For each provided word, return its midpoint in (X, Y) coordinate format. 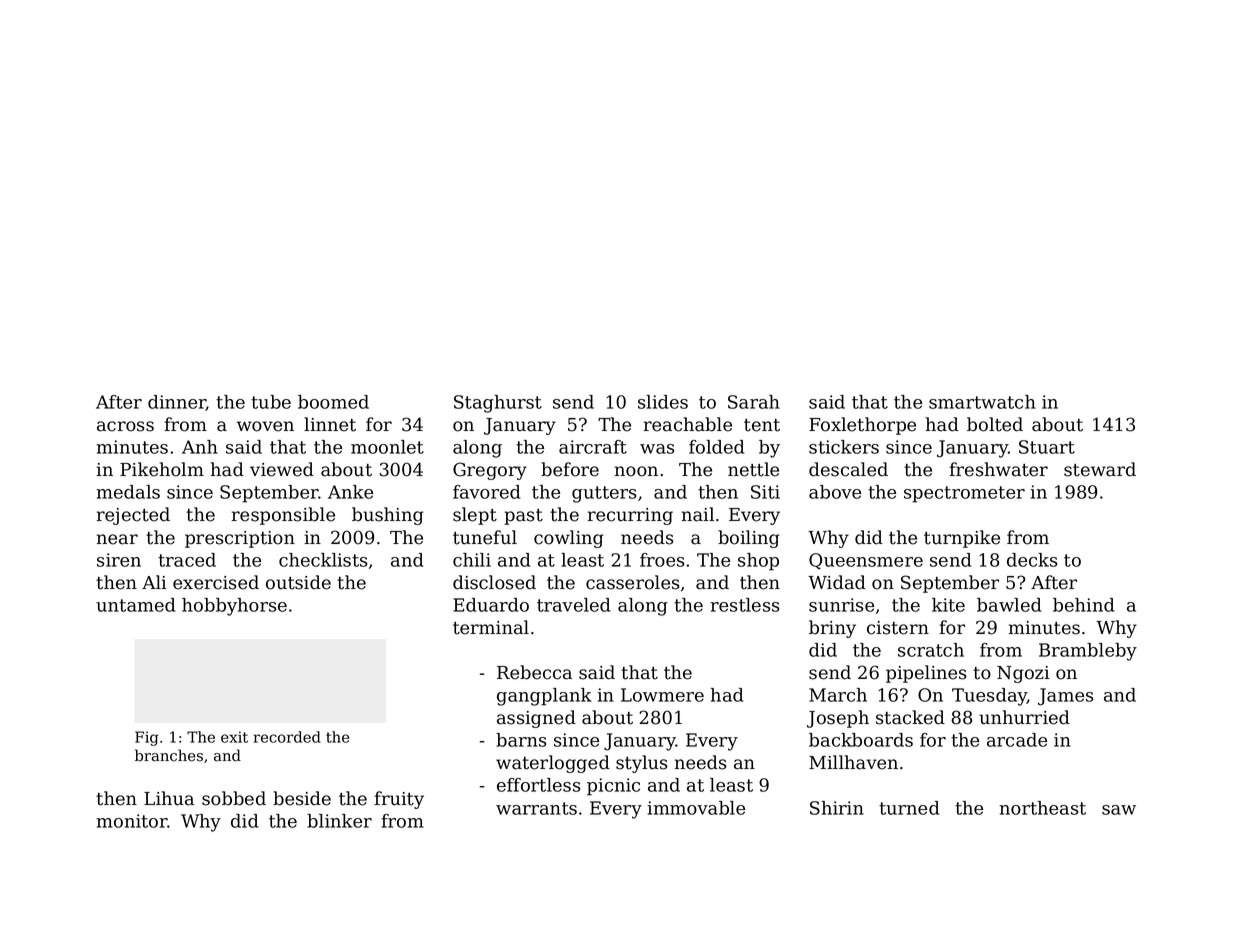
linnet (330, 424)
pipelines (926, 674)
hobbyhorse (234, 607)
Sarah (754, 402)
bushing (388, 516)
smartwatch (982, 402)
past (523, 517)
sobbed (234, 798)
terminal (491, 627)
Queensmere (866, 561)
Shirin (837, 808)
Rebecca (534, 672)
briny (832, 629)
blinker (339, 821)
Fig (146, 738)
